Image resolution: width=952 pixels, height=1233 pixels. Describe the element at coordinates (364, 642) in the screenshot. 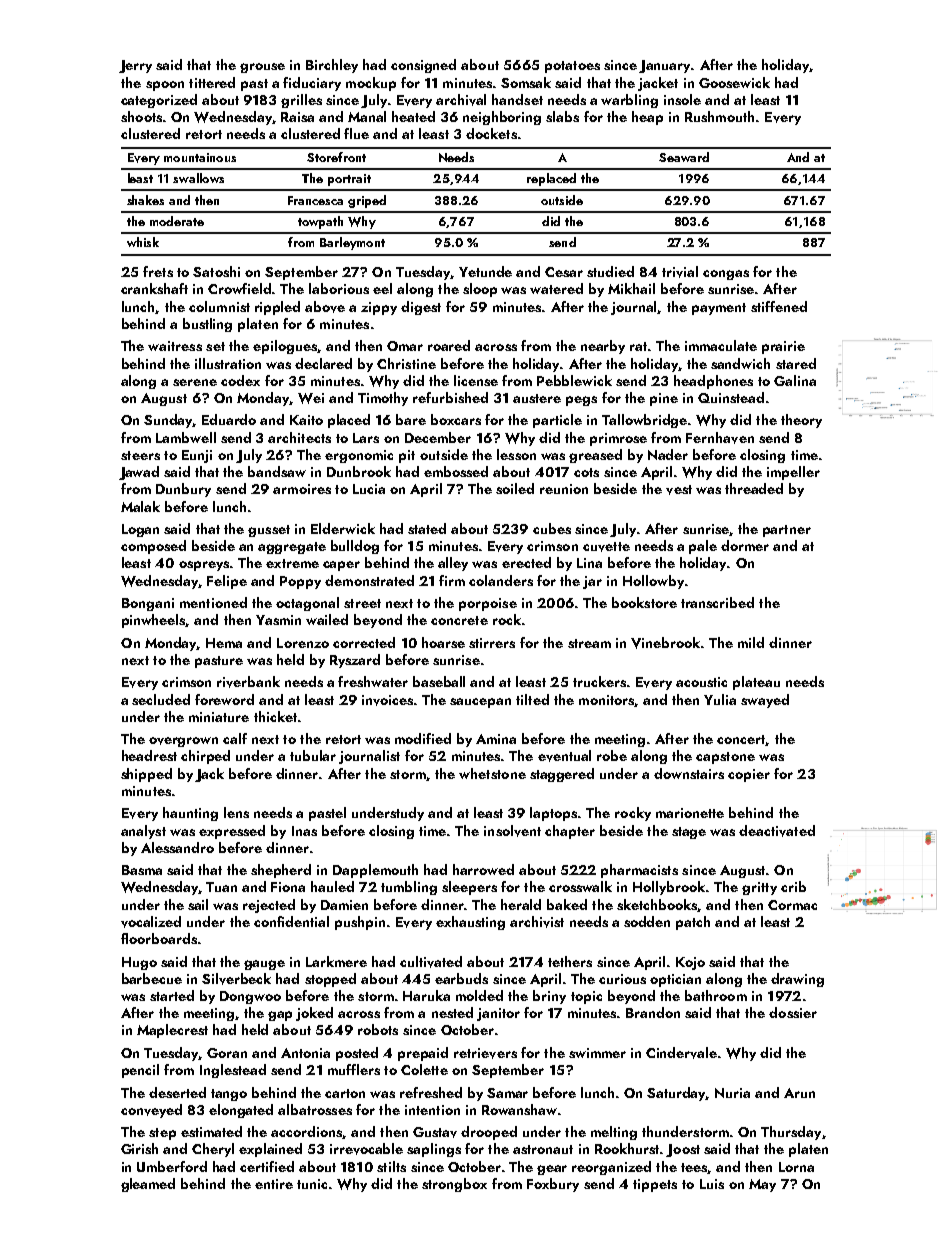

I see `corrected` at that location.
